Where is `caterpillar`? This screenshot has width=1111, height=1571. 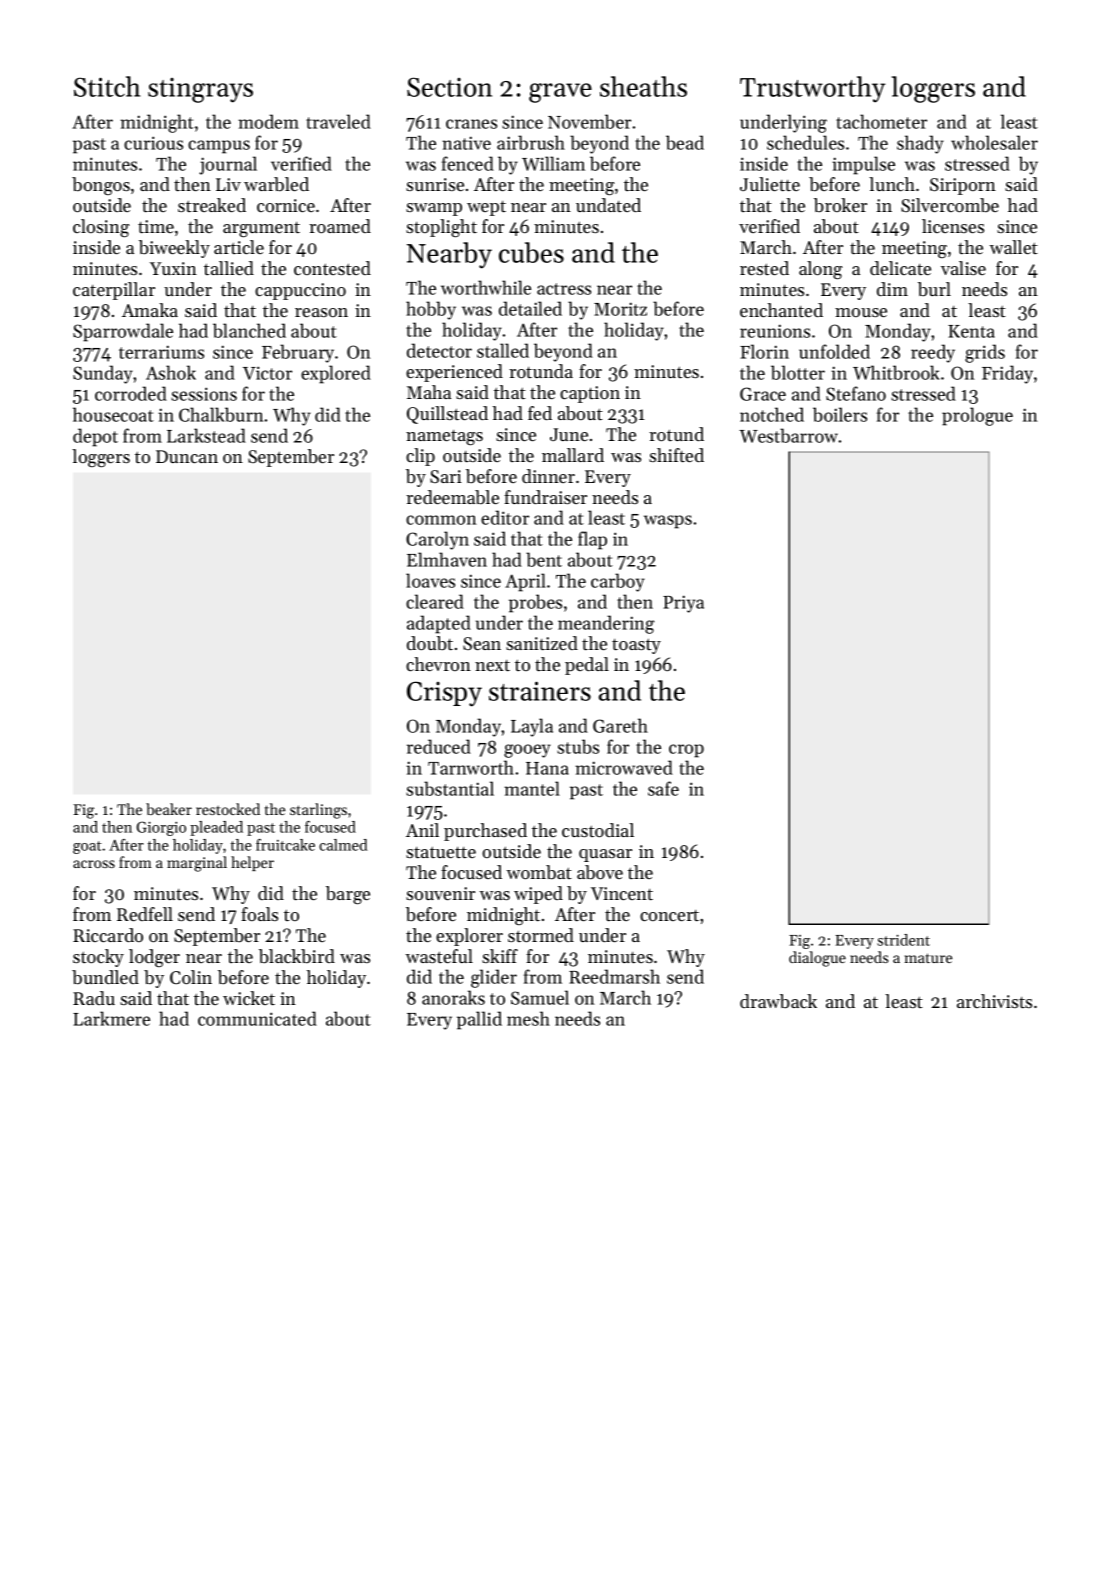
caterpillar is located at coordinates (114, 291).
